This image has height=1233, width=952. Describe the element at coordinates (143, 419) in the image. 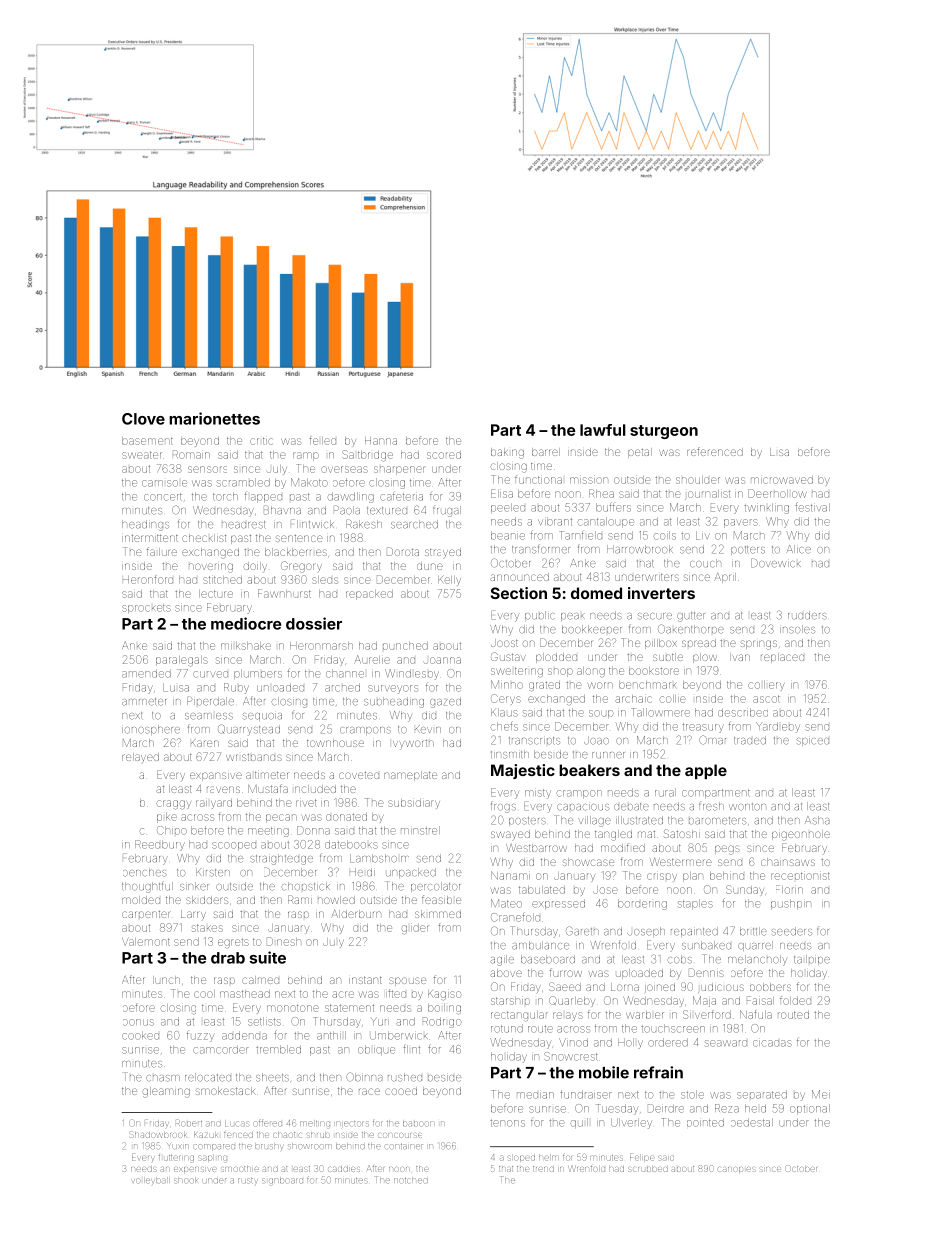

I see `Clove` at that location.
